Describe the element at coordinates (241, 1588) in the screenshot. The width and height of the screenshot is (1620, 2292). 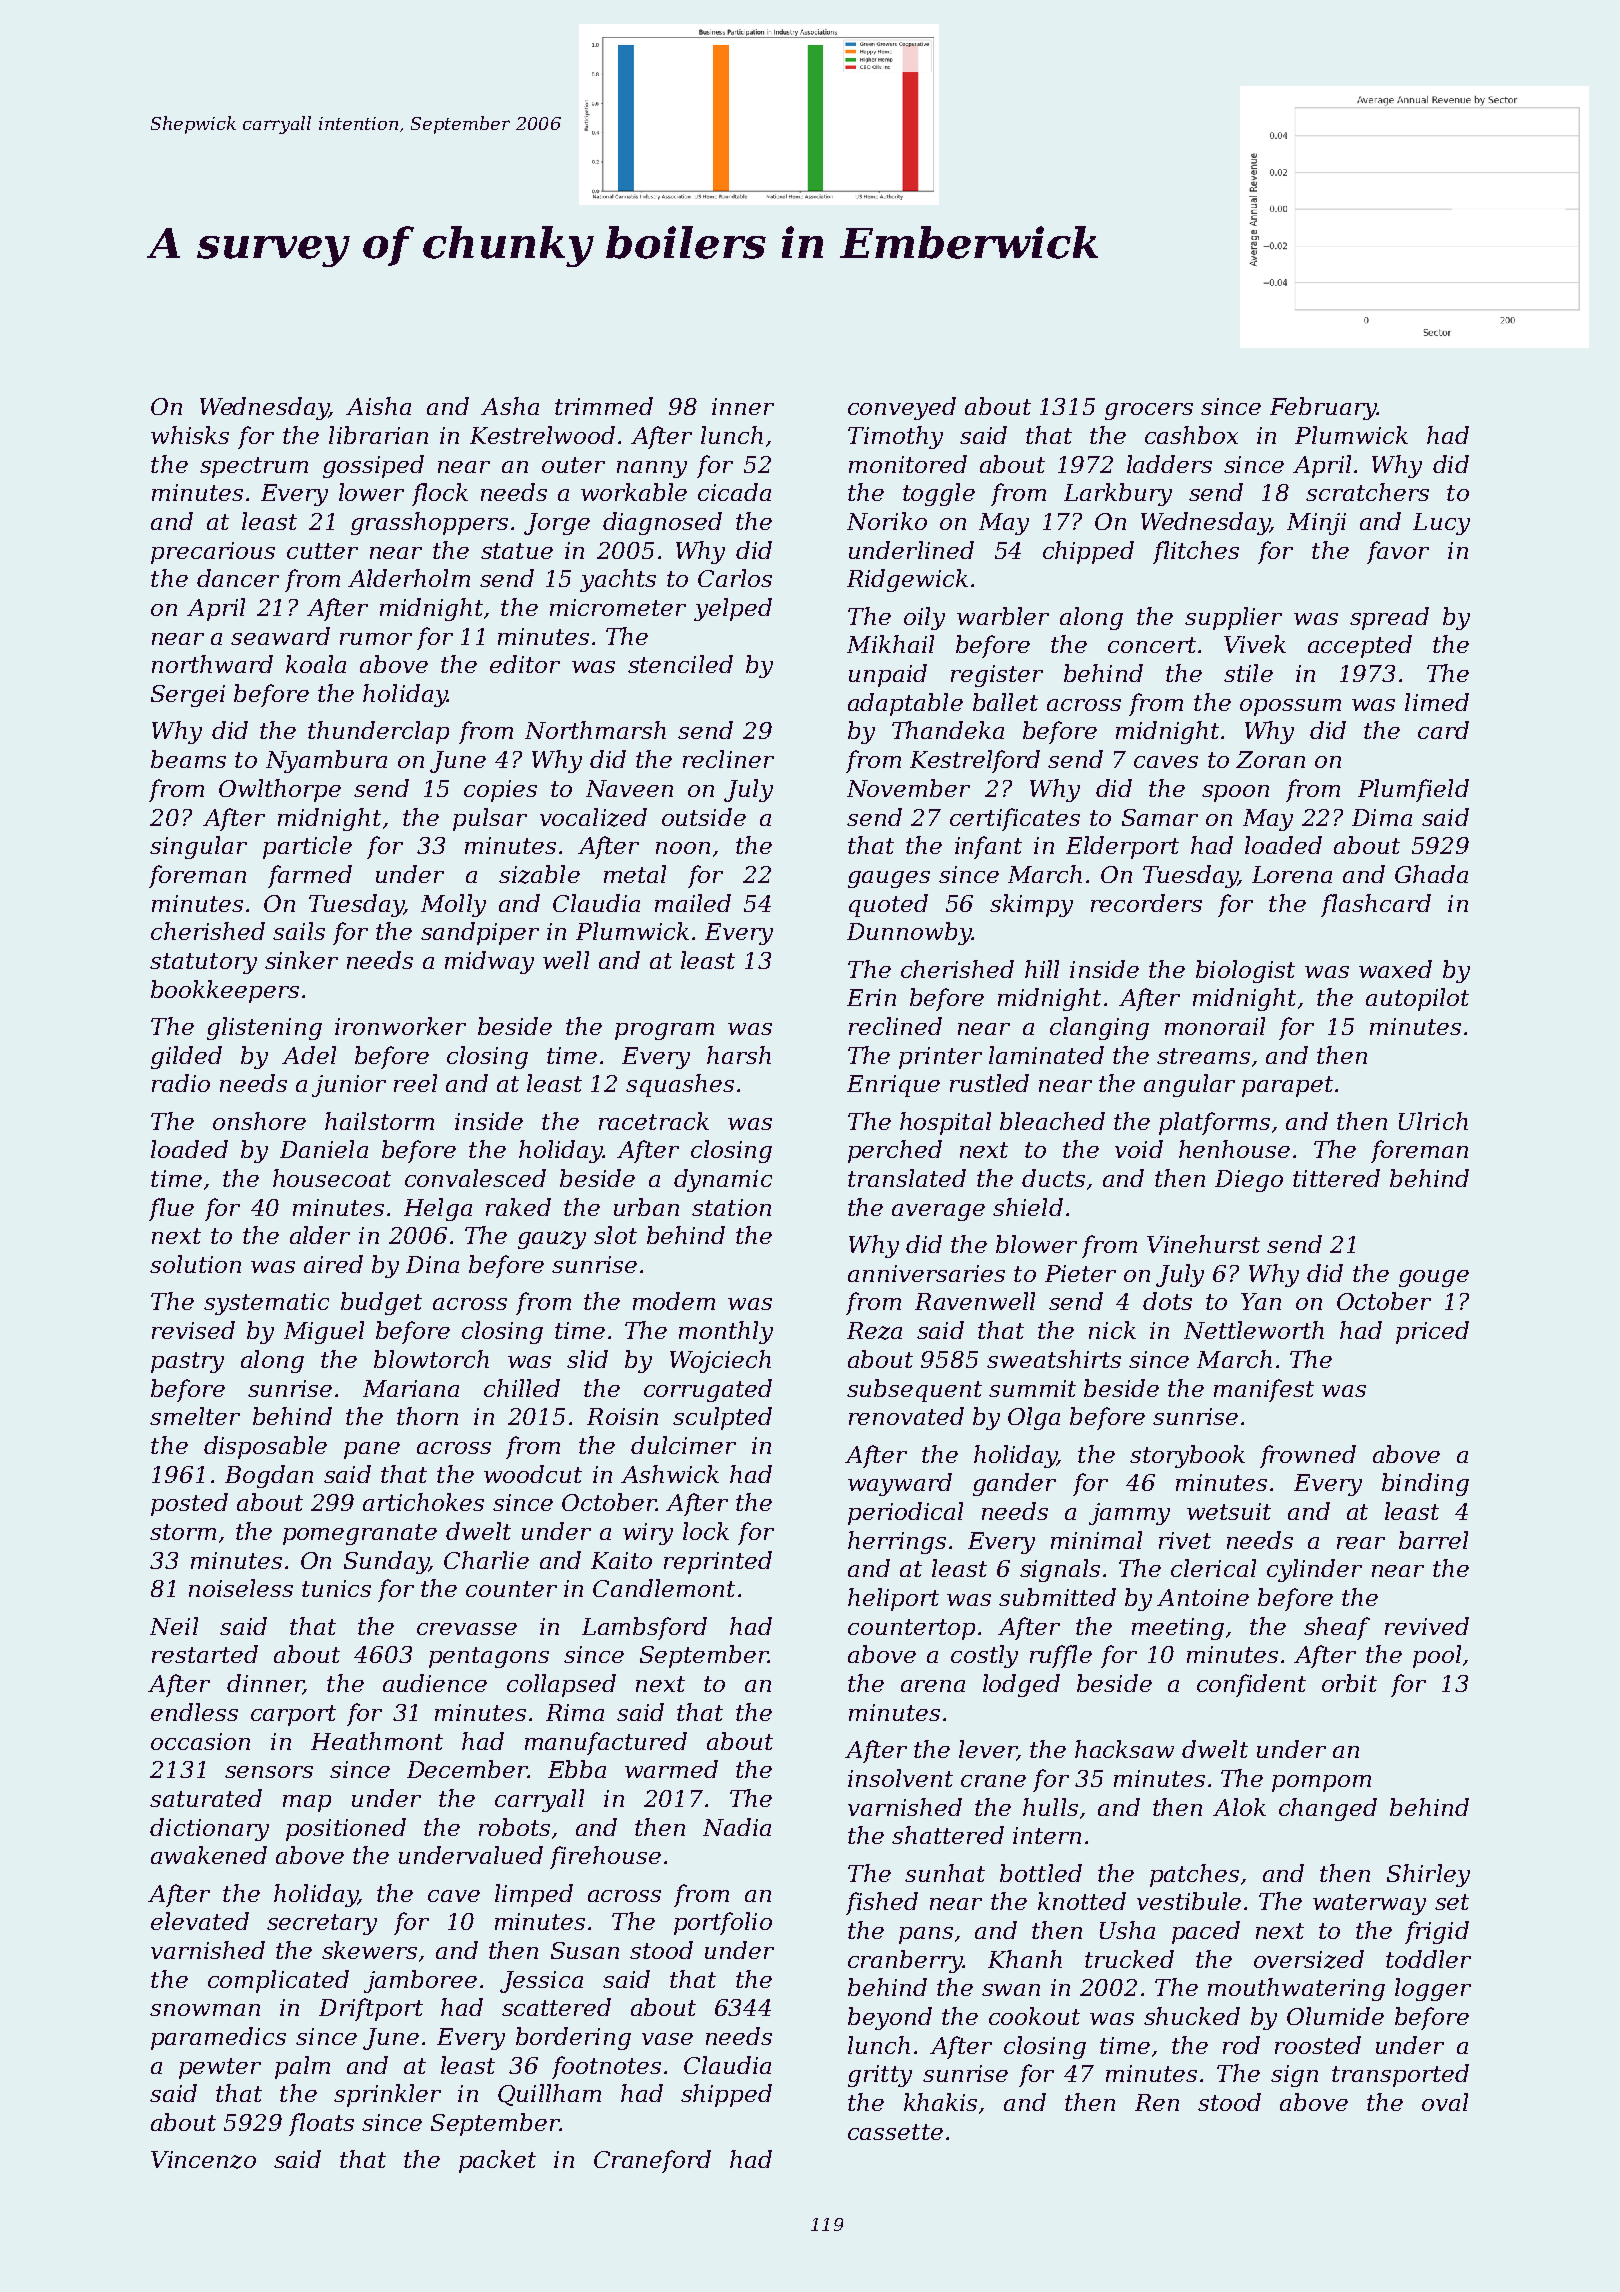
I see `noiseless` at that location.
